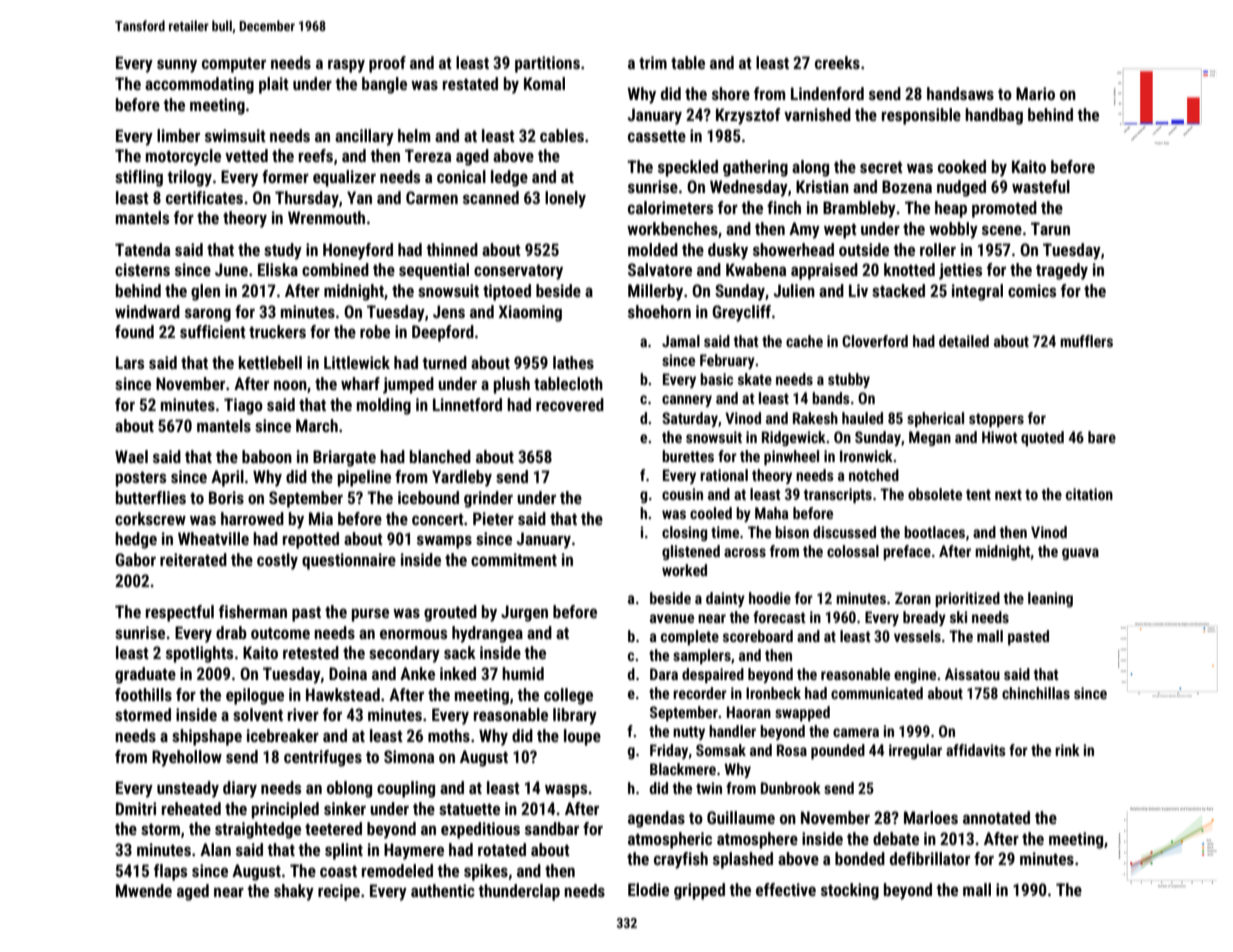 Image resolution: width=1233 pixels, height=952 pixels. I want to click on sunny, so click(177, 66).
